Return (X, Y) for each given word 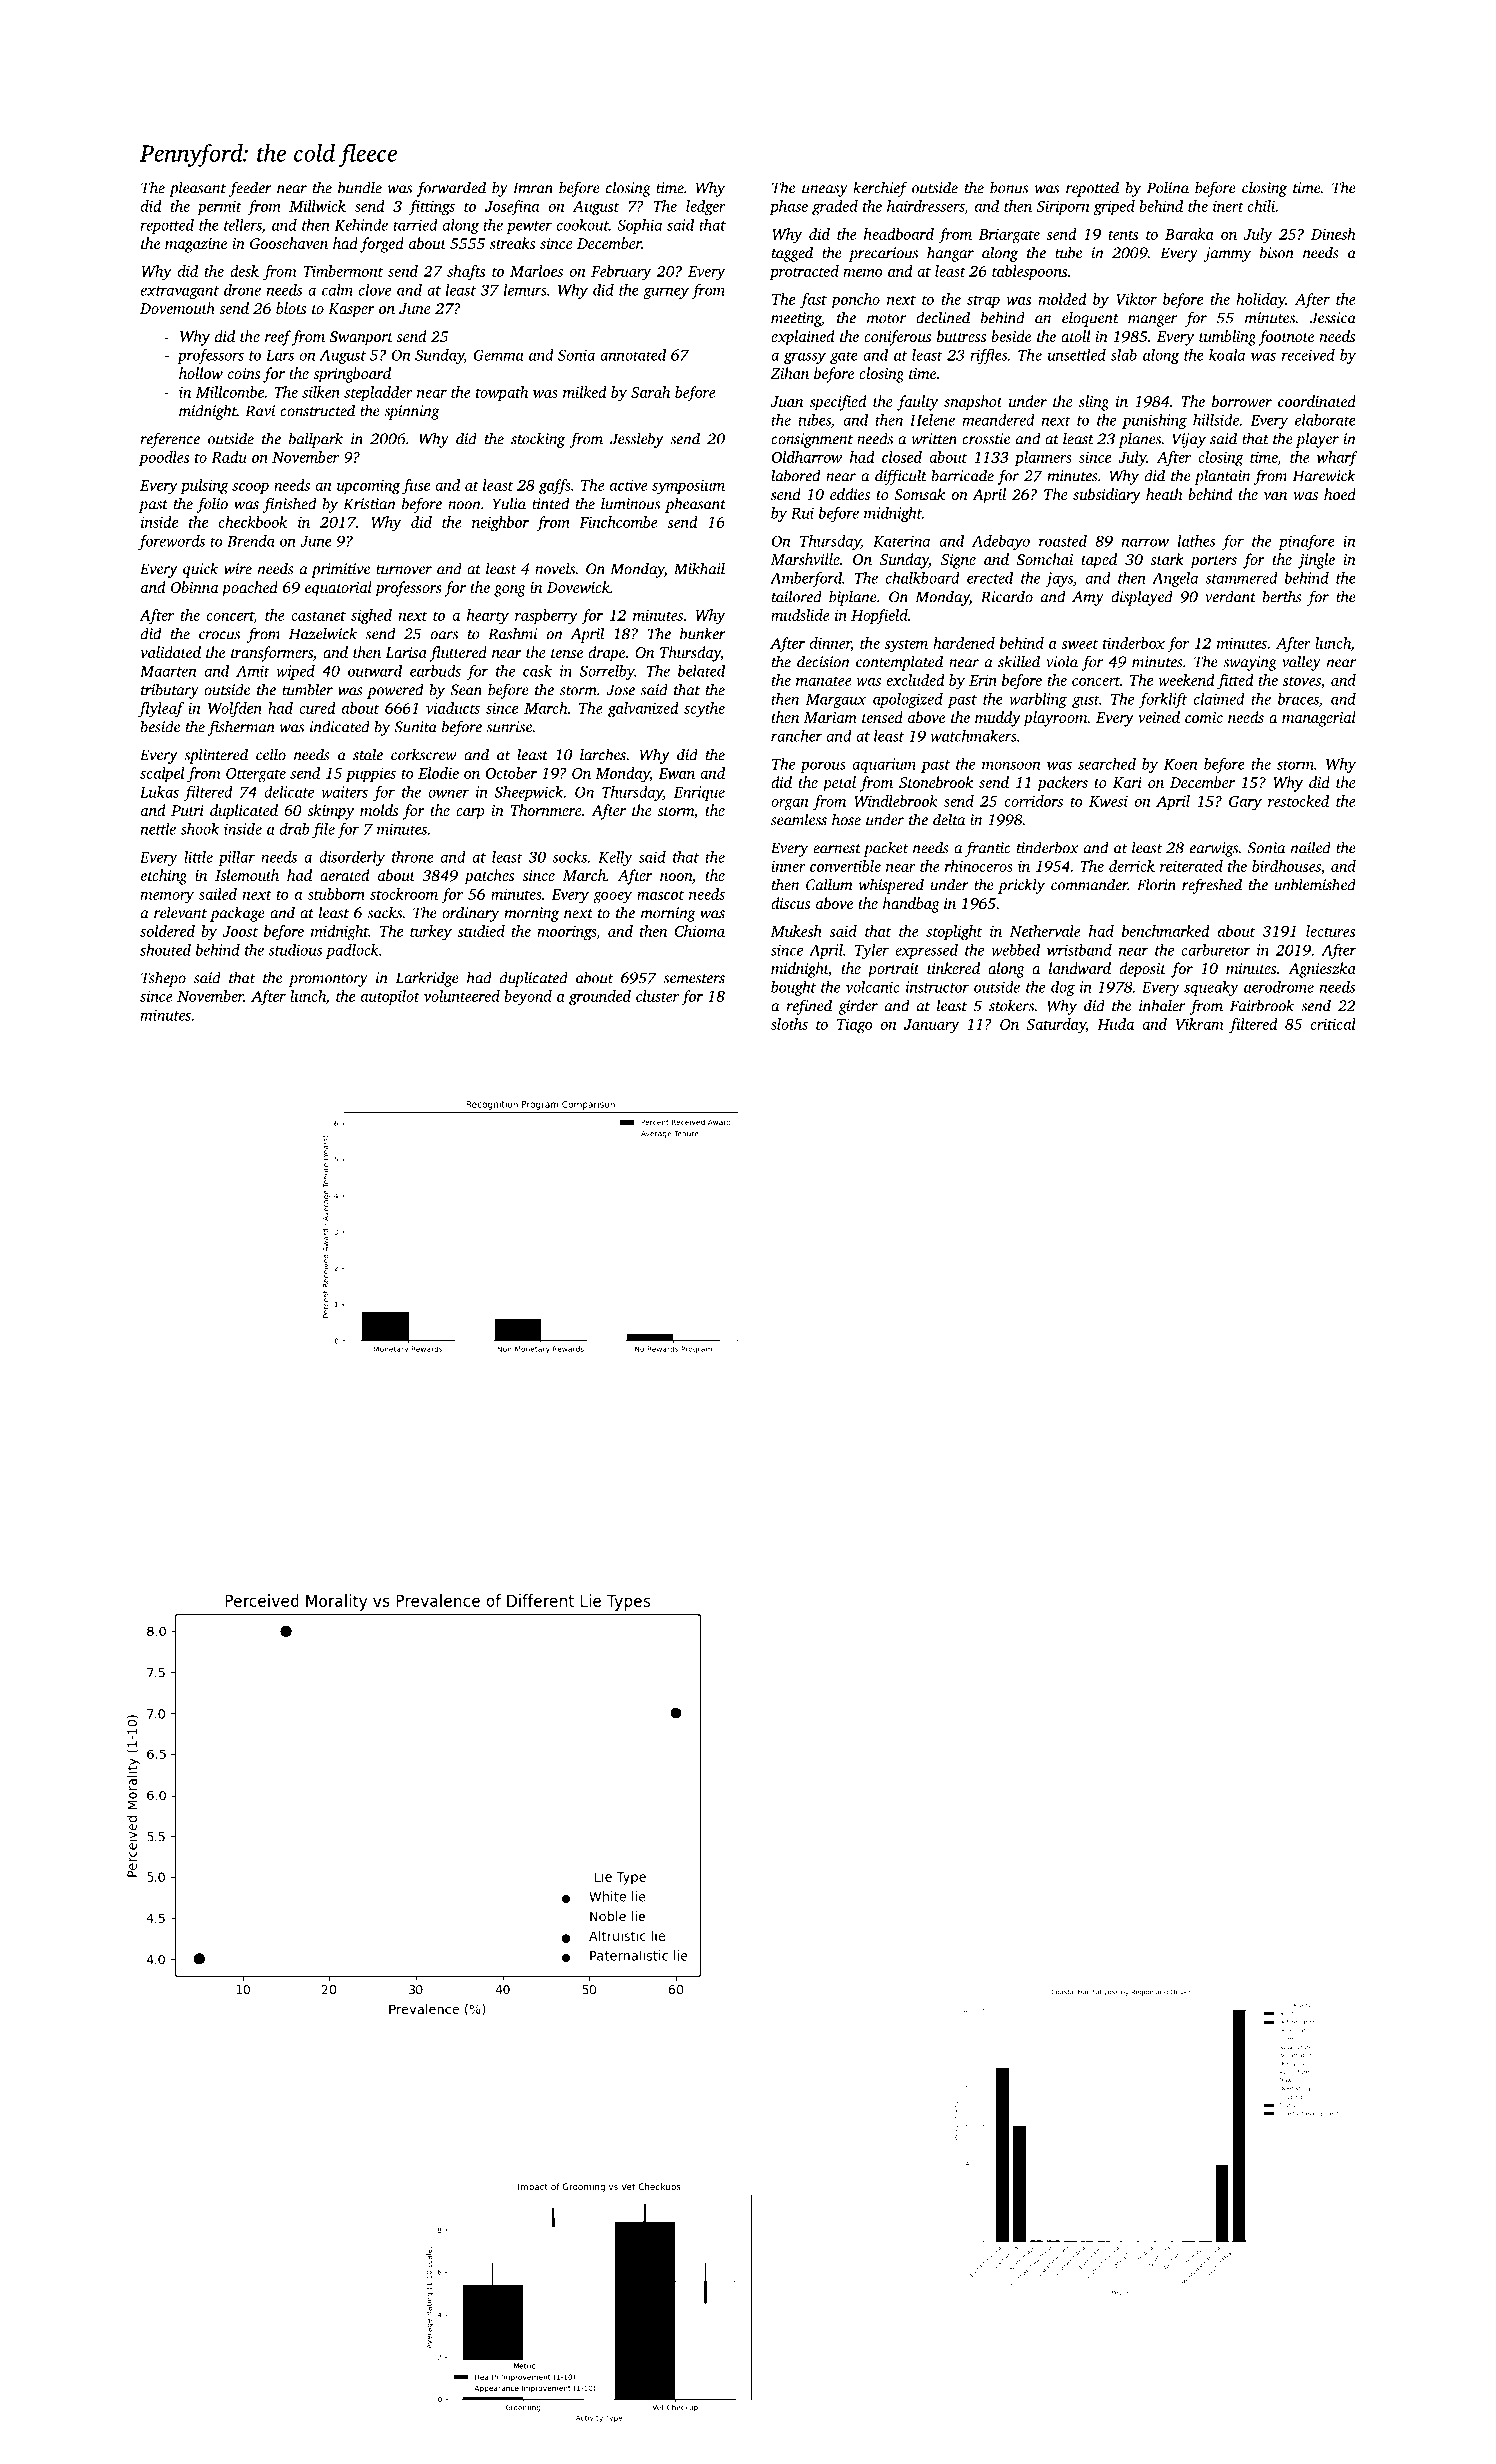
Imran (533, 188)
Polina (1168, 187)
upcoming (368, 487)
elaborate (1325, 420)
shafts (466, 273)
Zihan (790, 373)
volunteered (462, 996)
